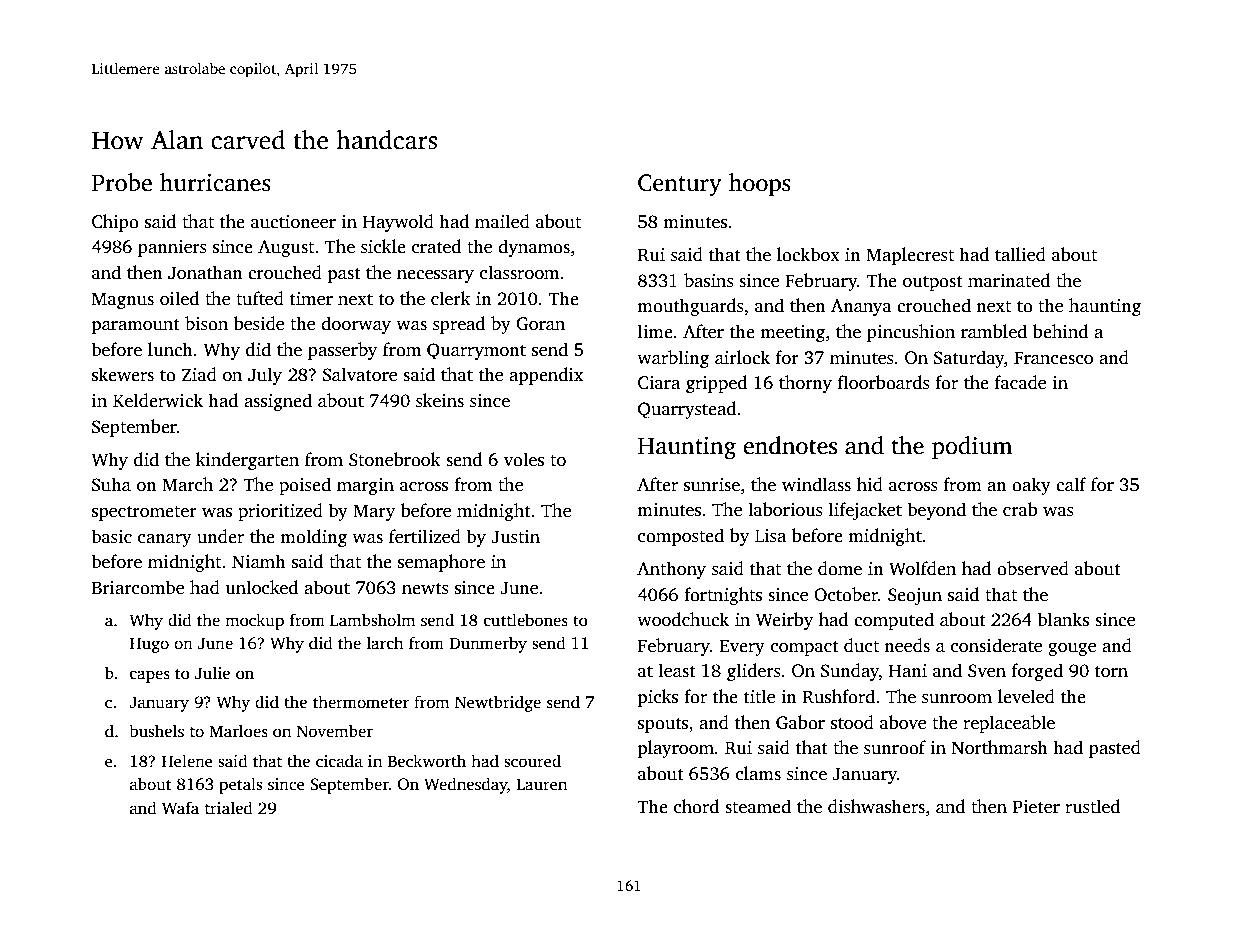  What do you see at coordinates (519, 272) in the screenshot?
I see `classroom` at bounding box center [519, 272].
